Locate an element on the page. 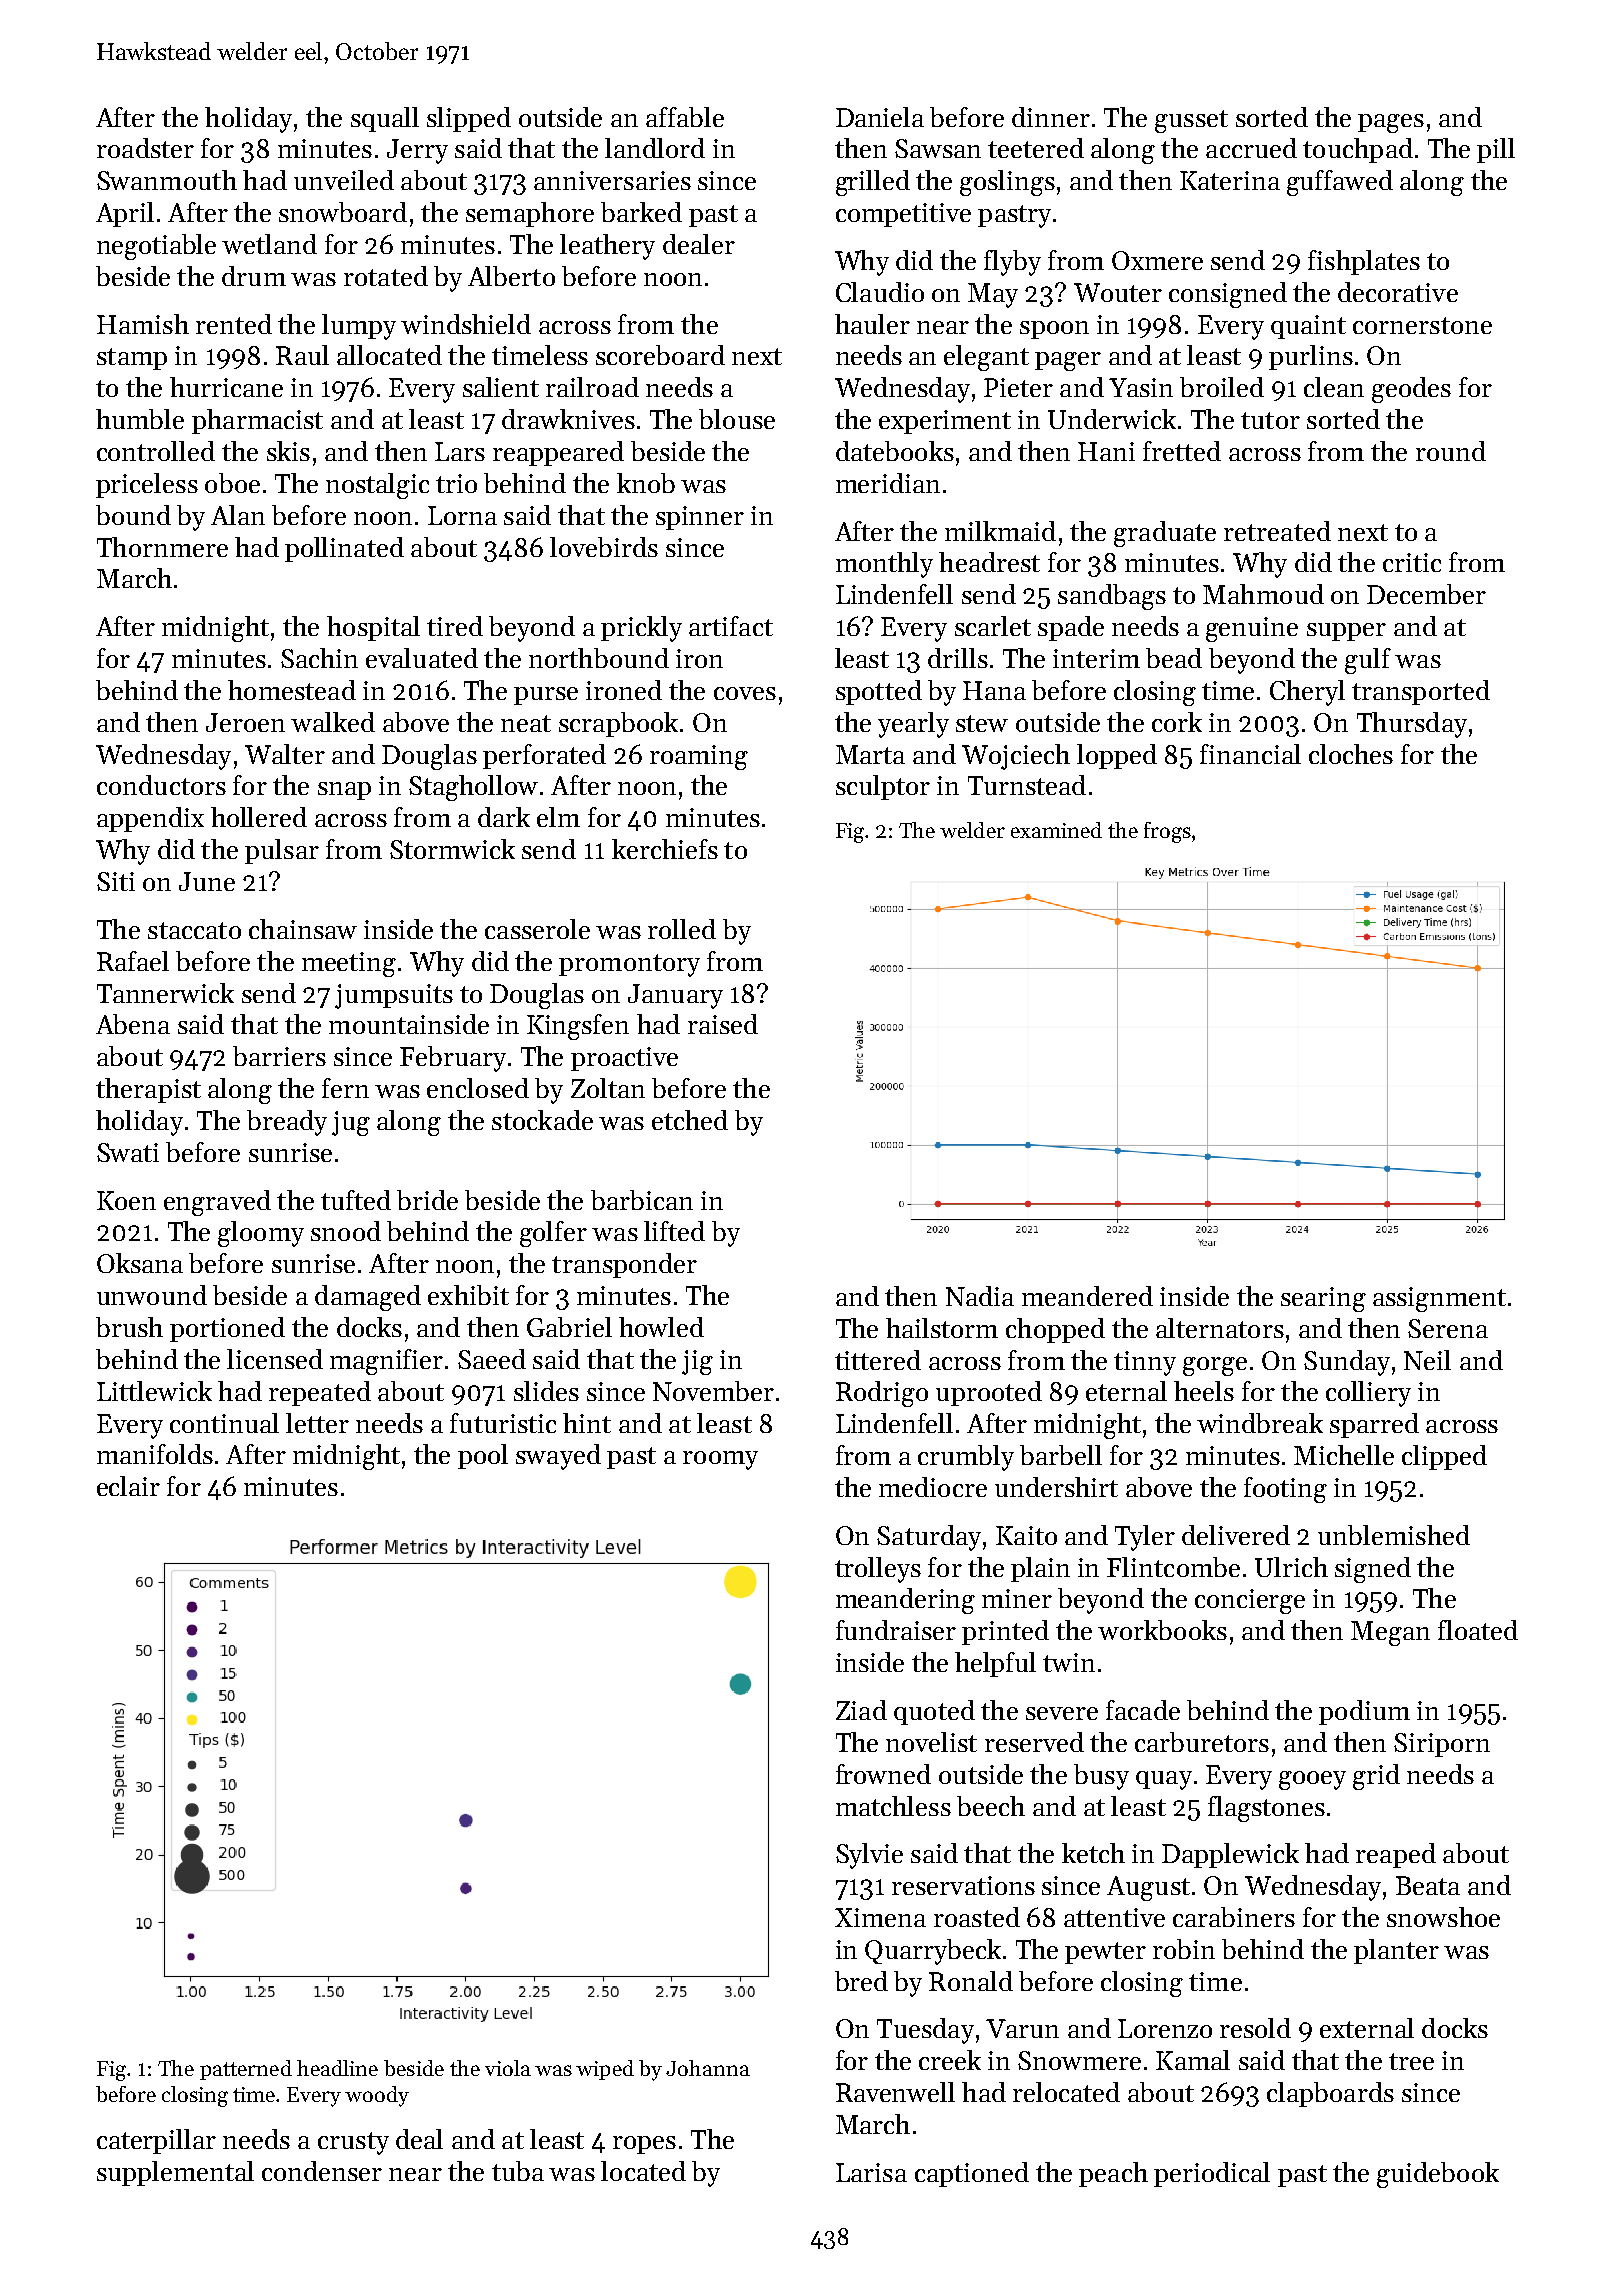 This document has height=2292, width=1620. supplemental is located at coordinates (175, 2173).
